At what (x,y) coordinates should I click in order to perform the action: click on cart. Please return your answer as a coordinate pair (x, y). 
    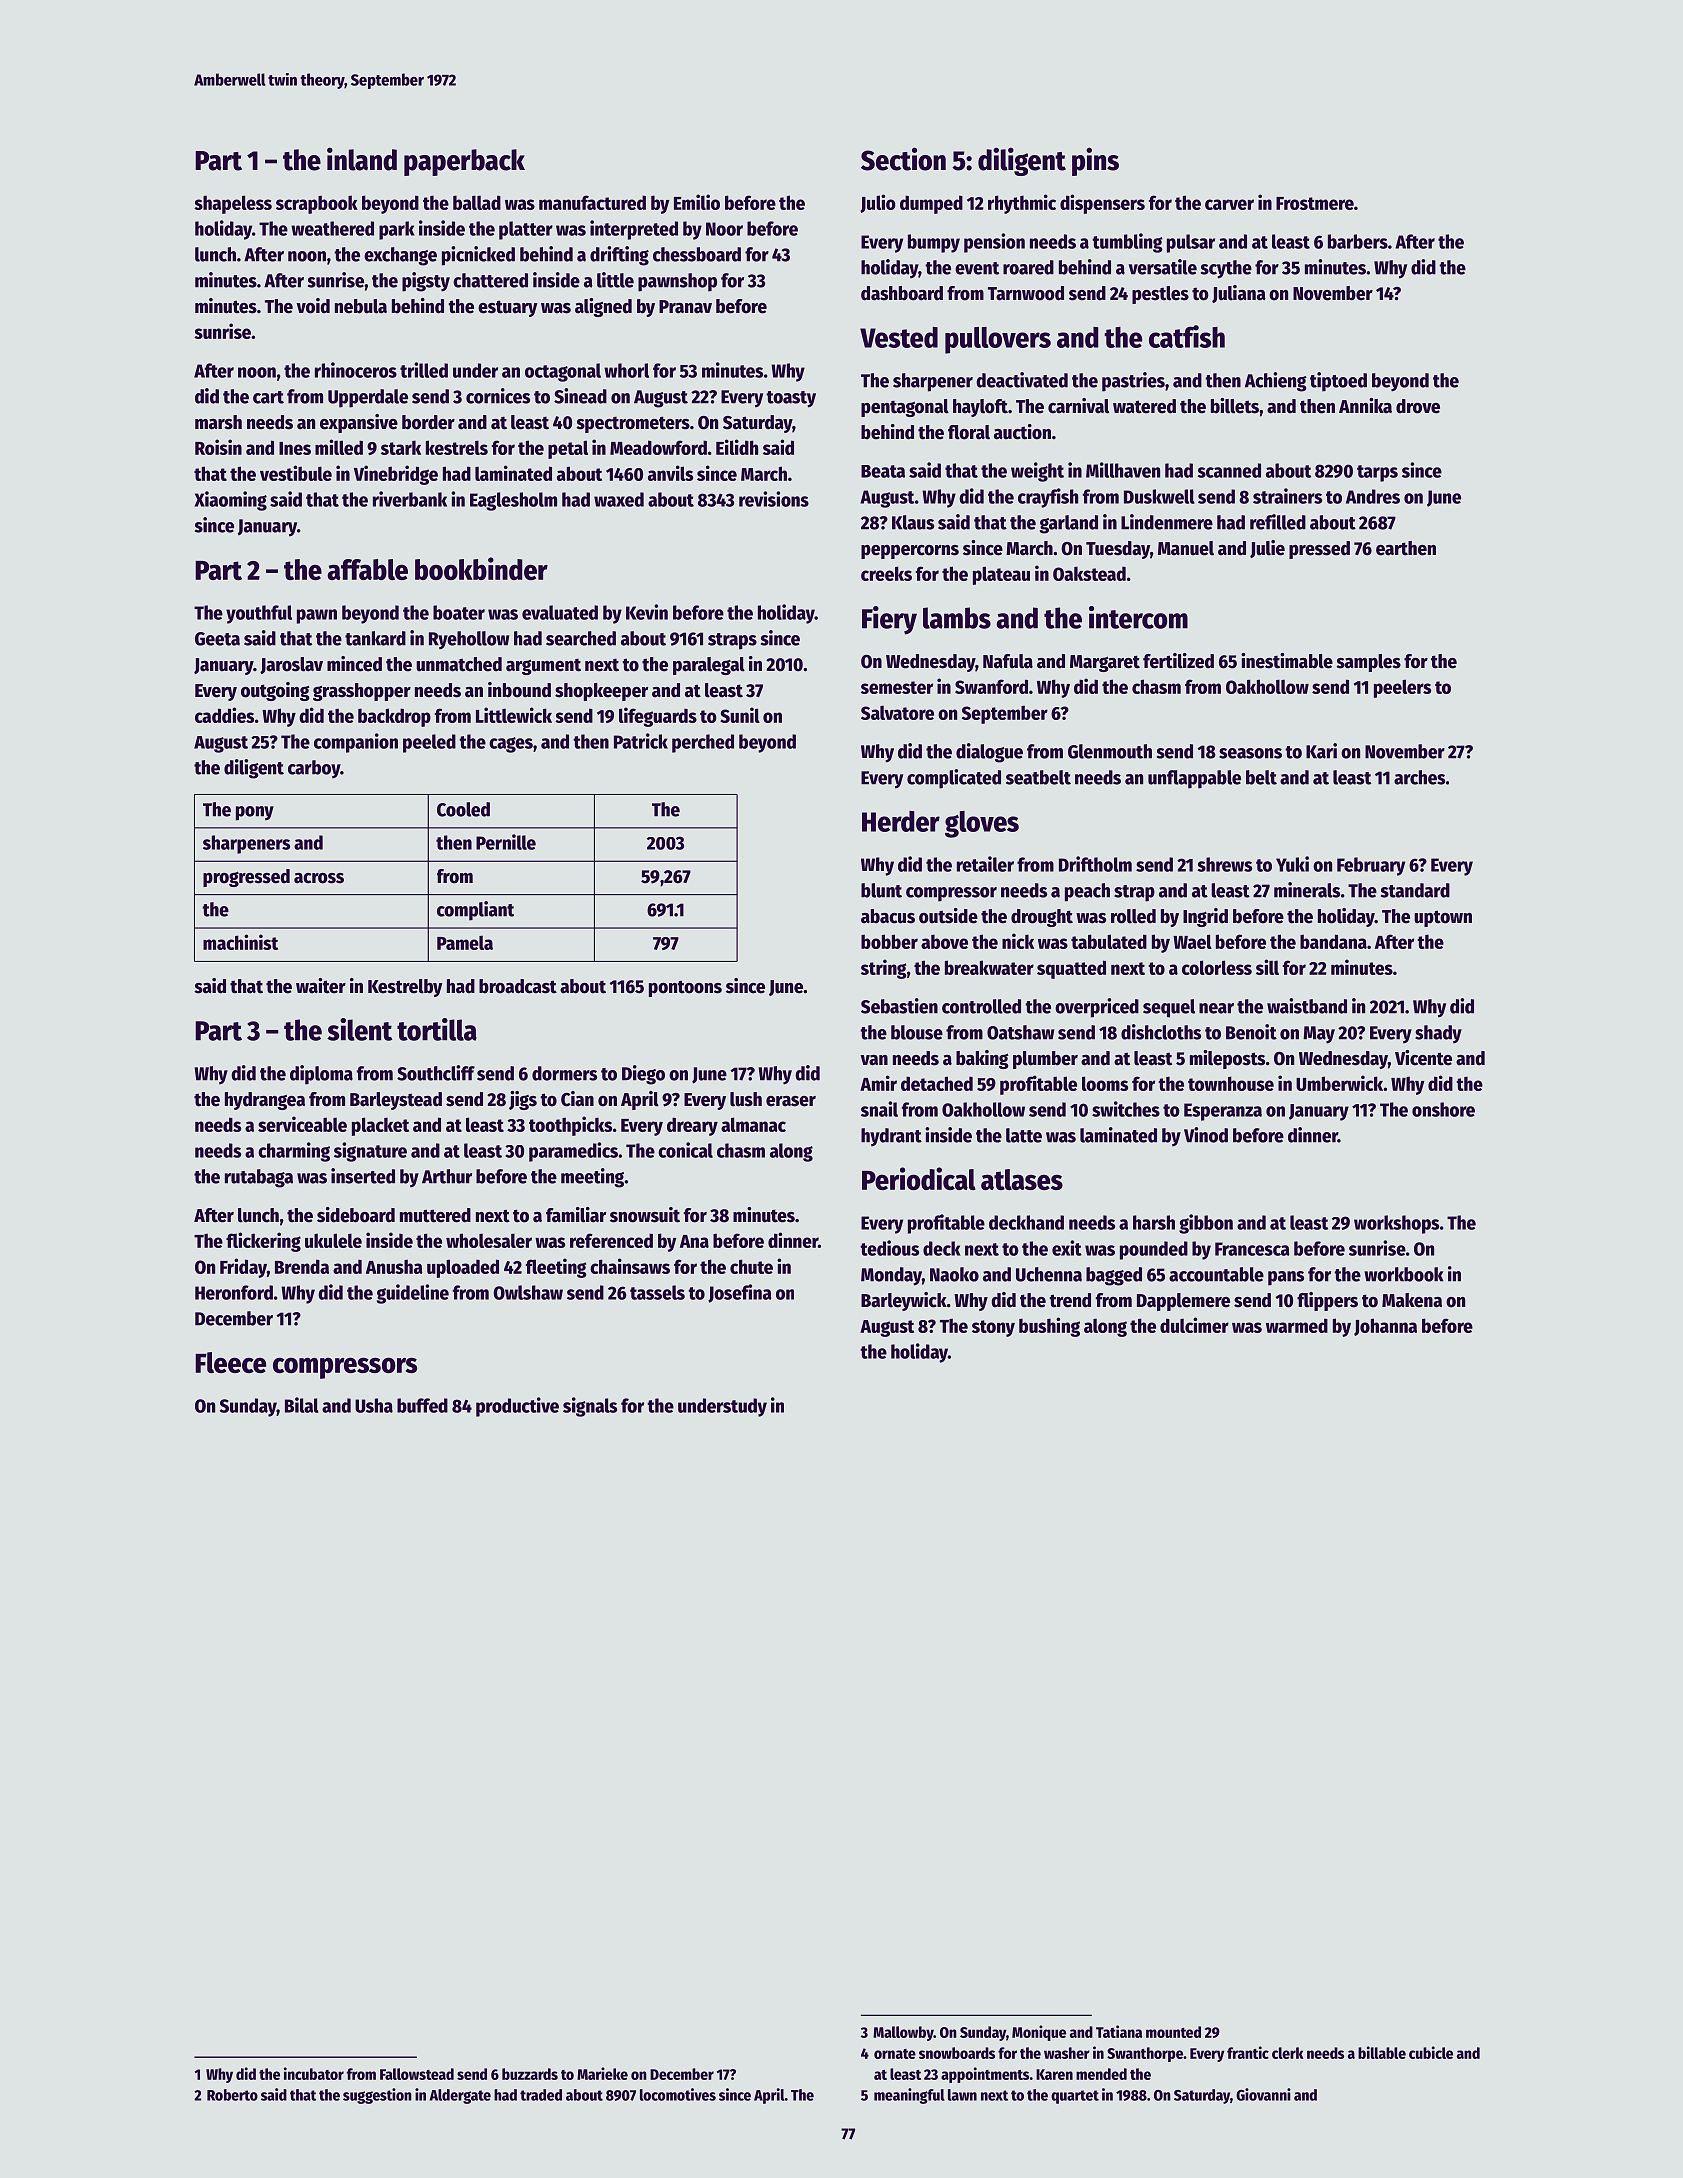
    Looking at the image, I should click on (268, 397).
